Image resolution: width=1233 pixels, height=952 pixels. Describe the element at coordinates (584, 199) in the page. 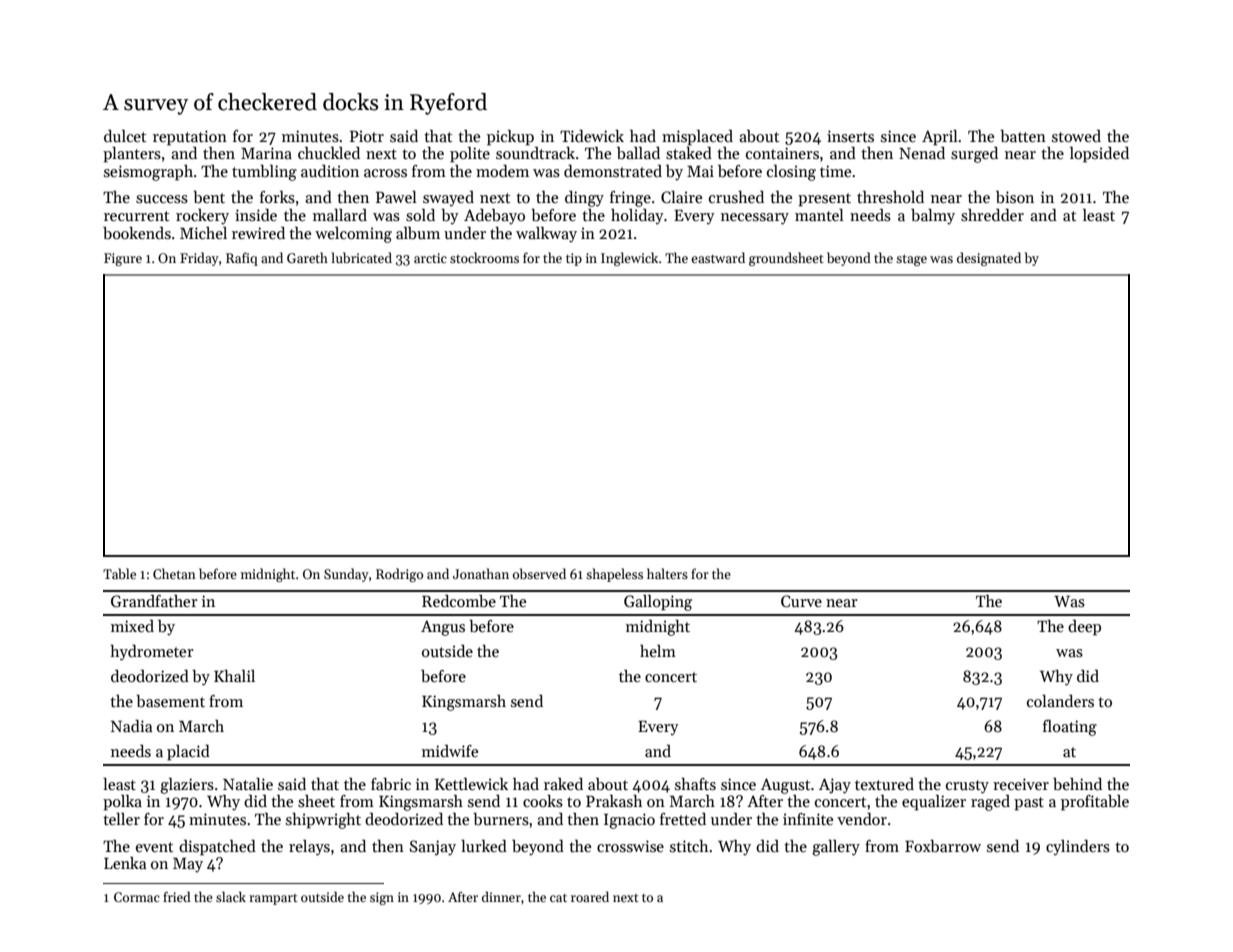

I see `dingy` at that location.
